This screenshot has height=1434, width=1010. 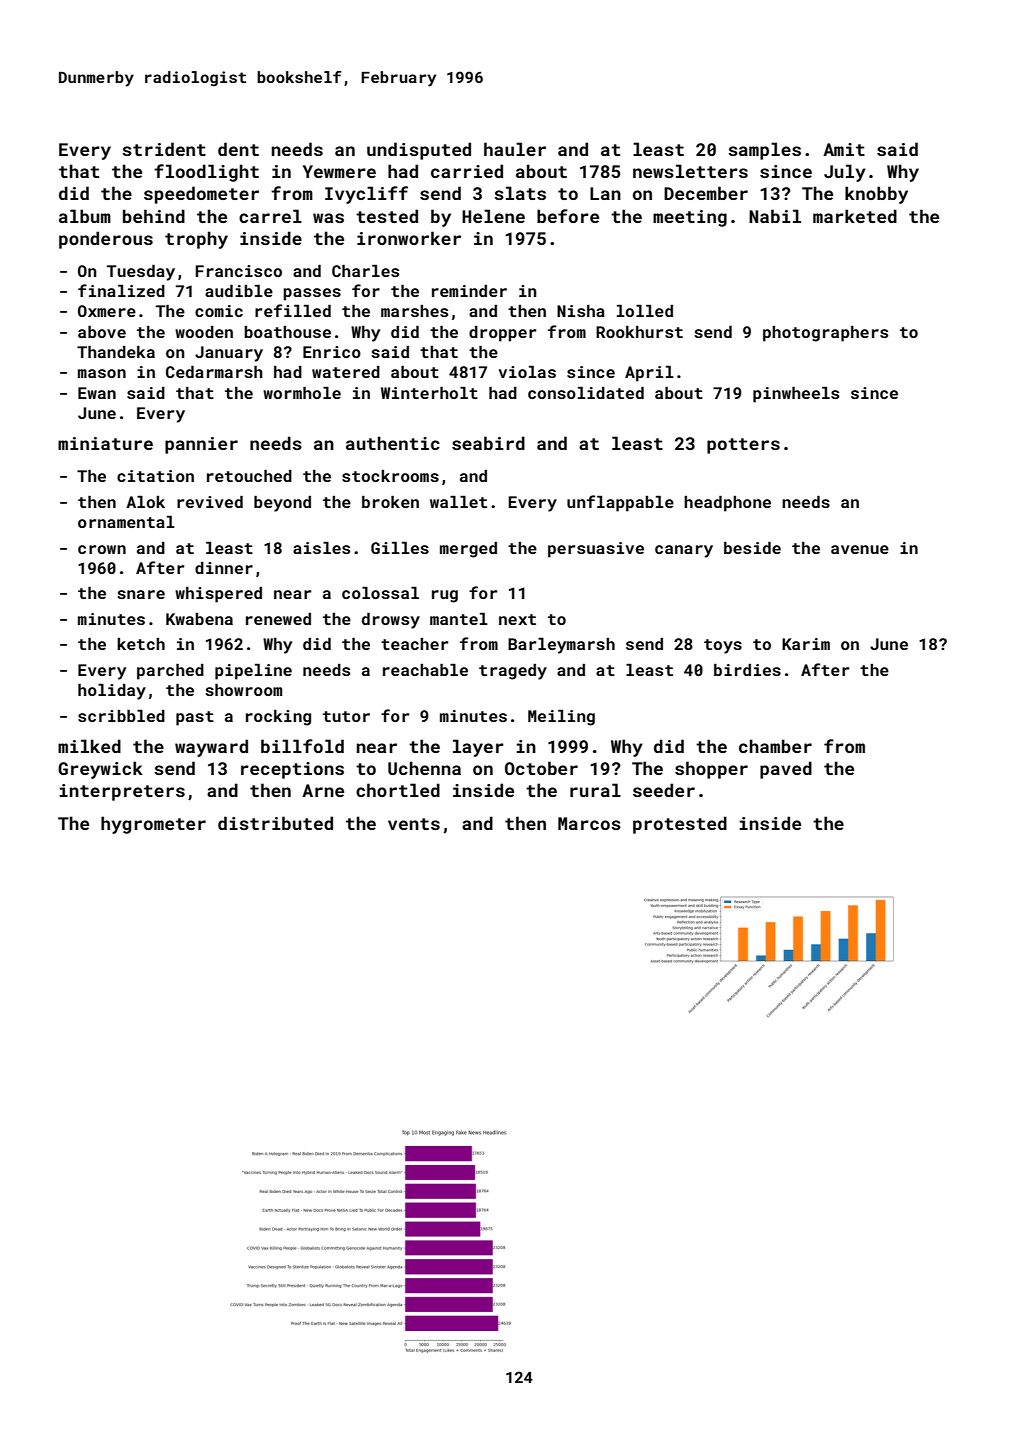 What do you see at coordinates (752, 548) in the screenshot?
I see `beside` at bounding box center [752, 548].
